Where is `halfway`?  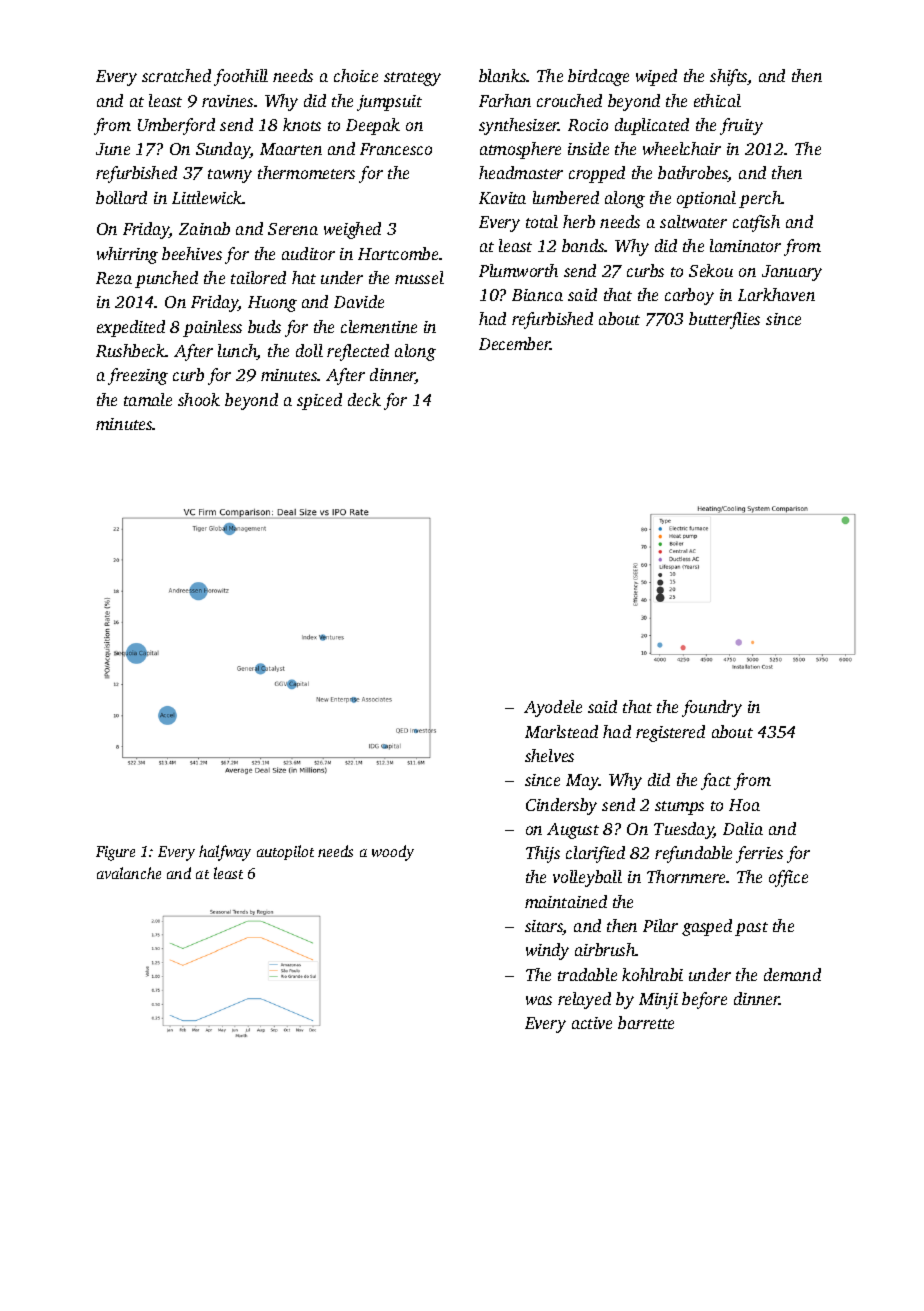 halfway is located at coordinates (225, 853).
